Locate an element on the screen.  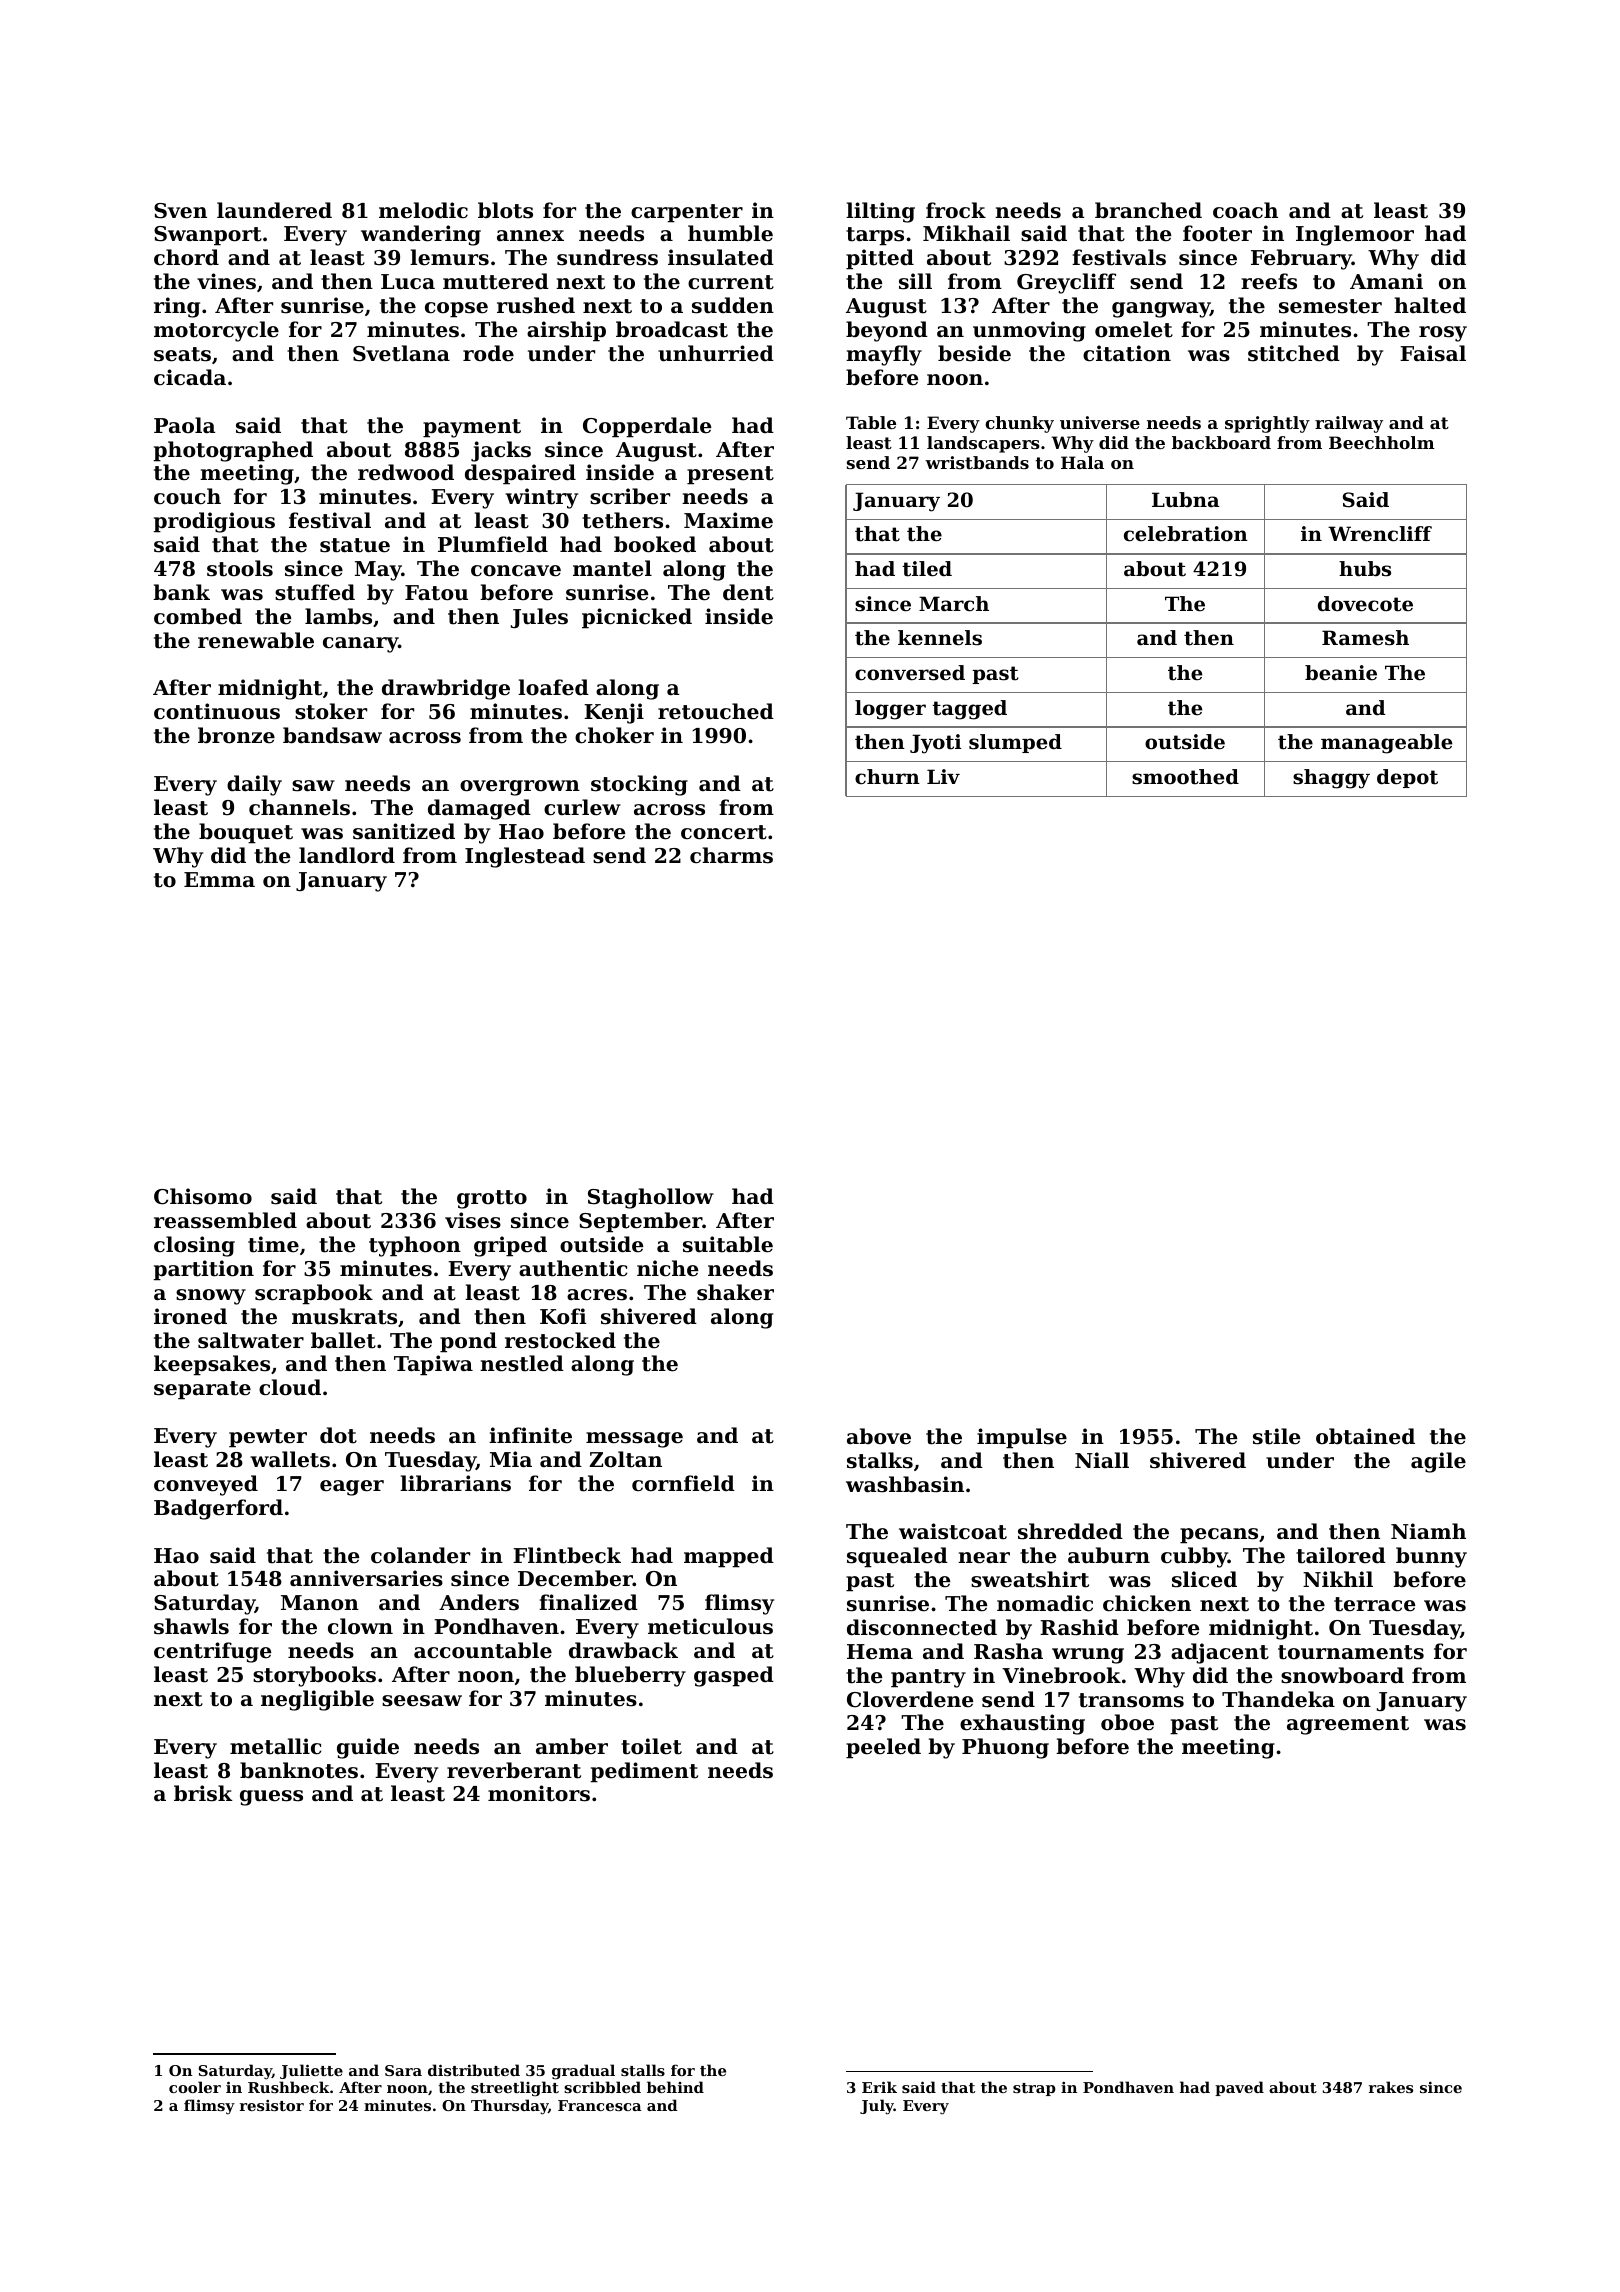
above is located at coordinates (879, 1436).
